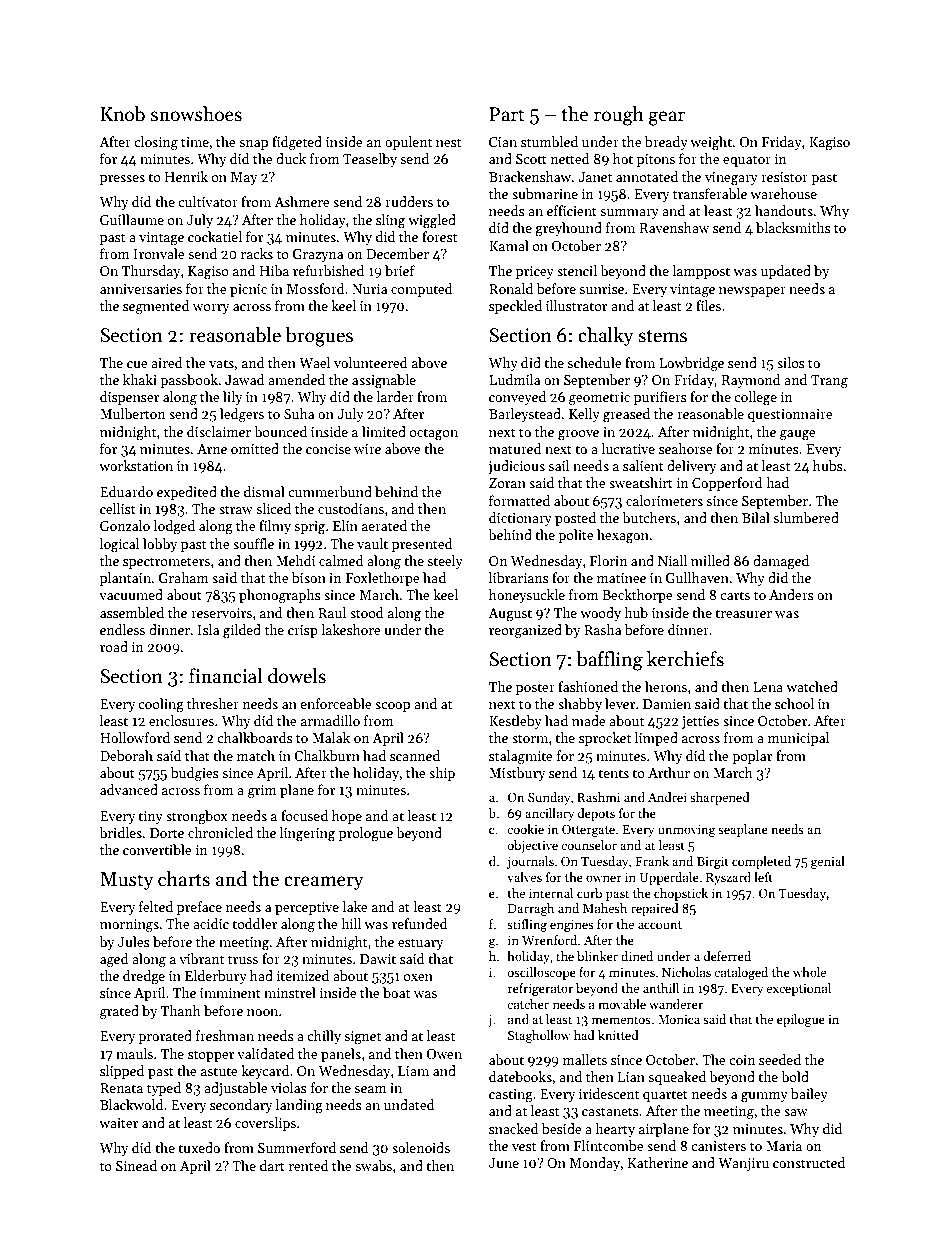 The height and width of the page is (1233, 952). I want to click on Ryszard, so click(728, 878).
